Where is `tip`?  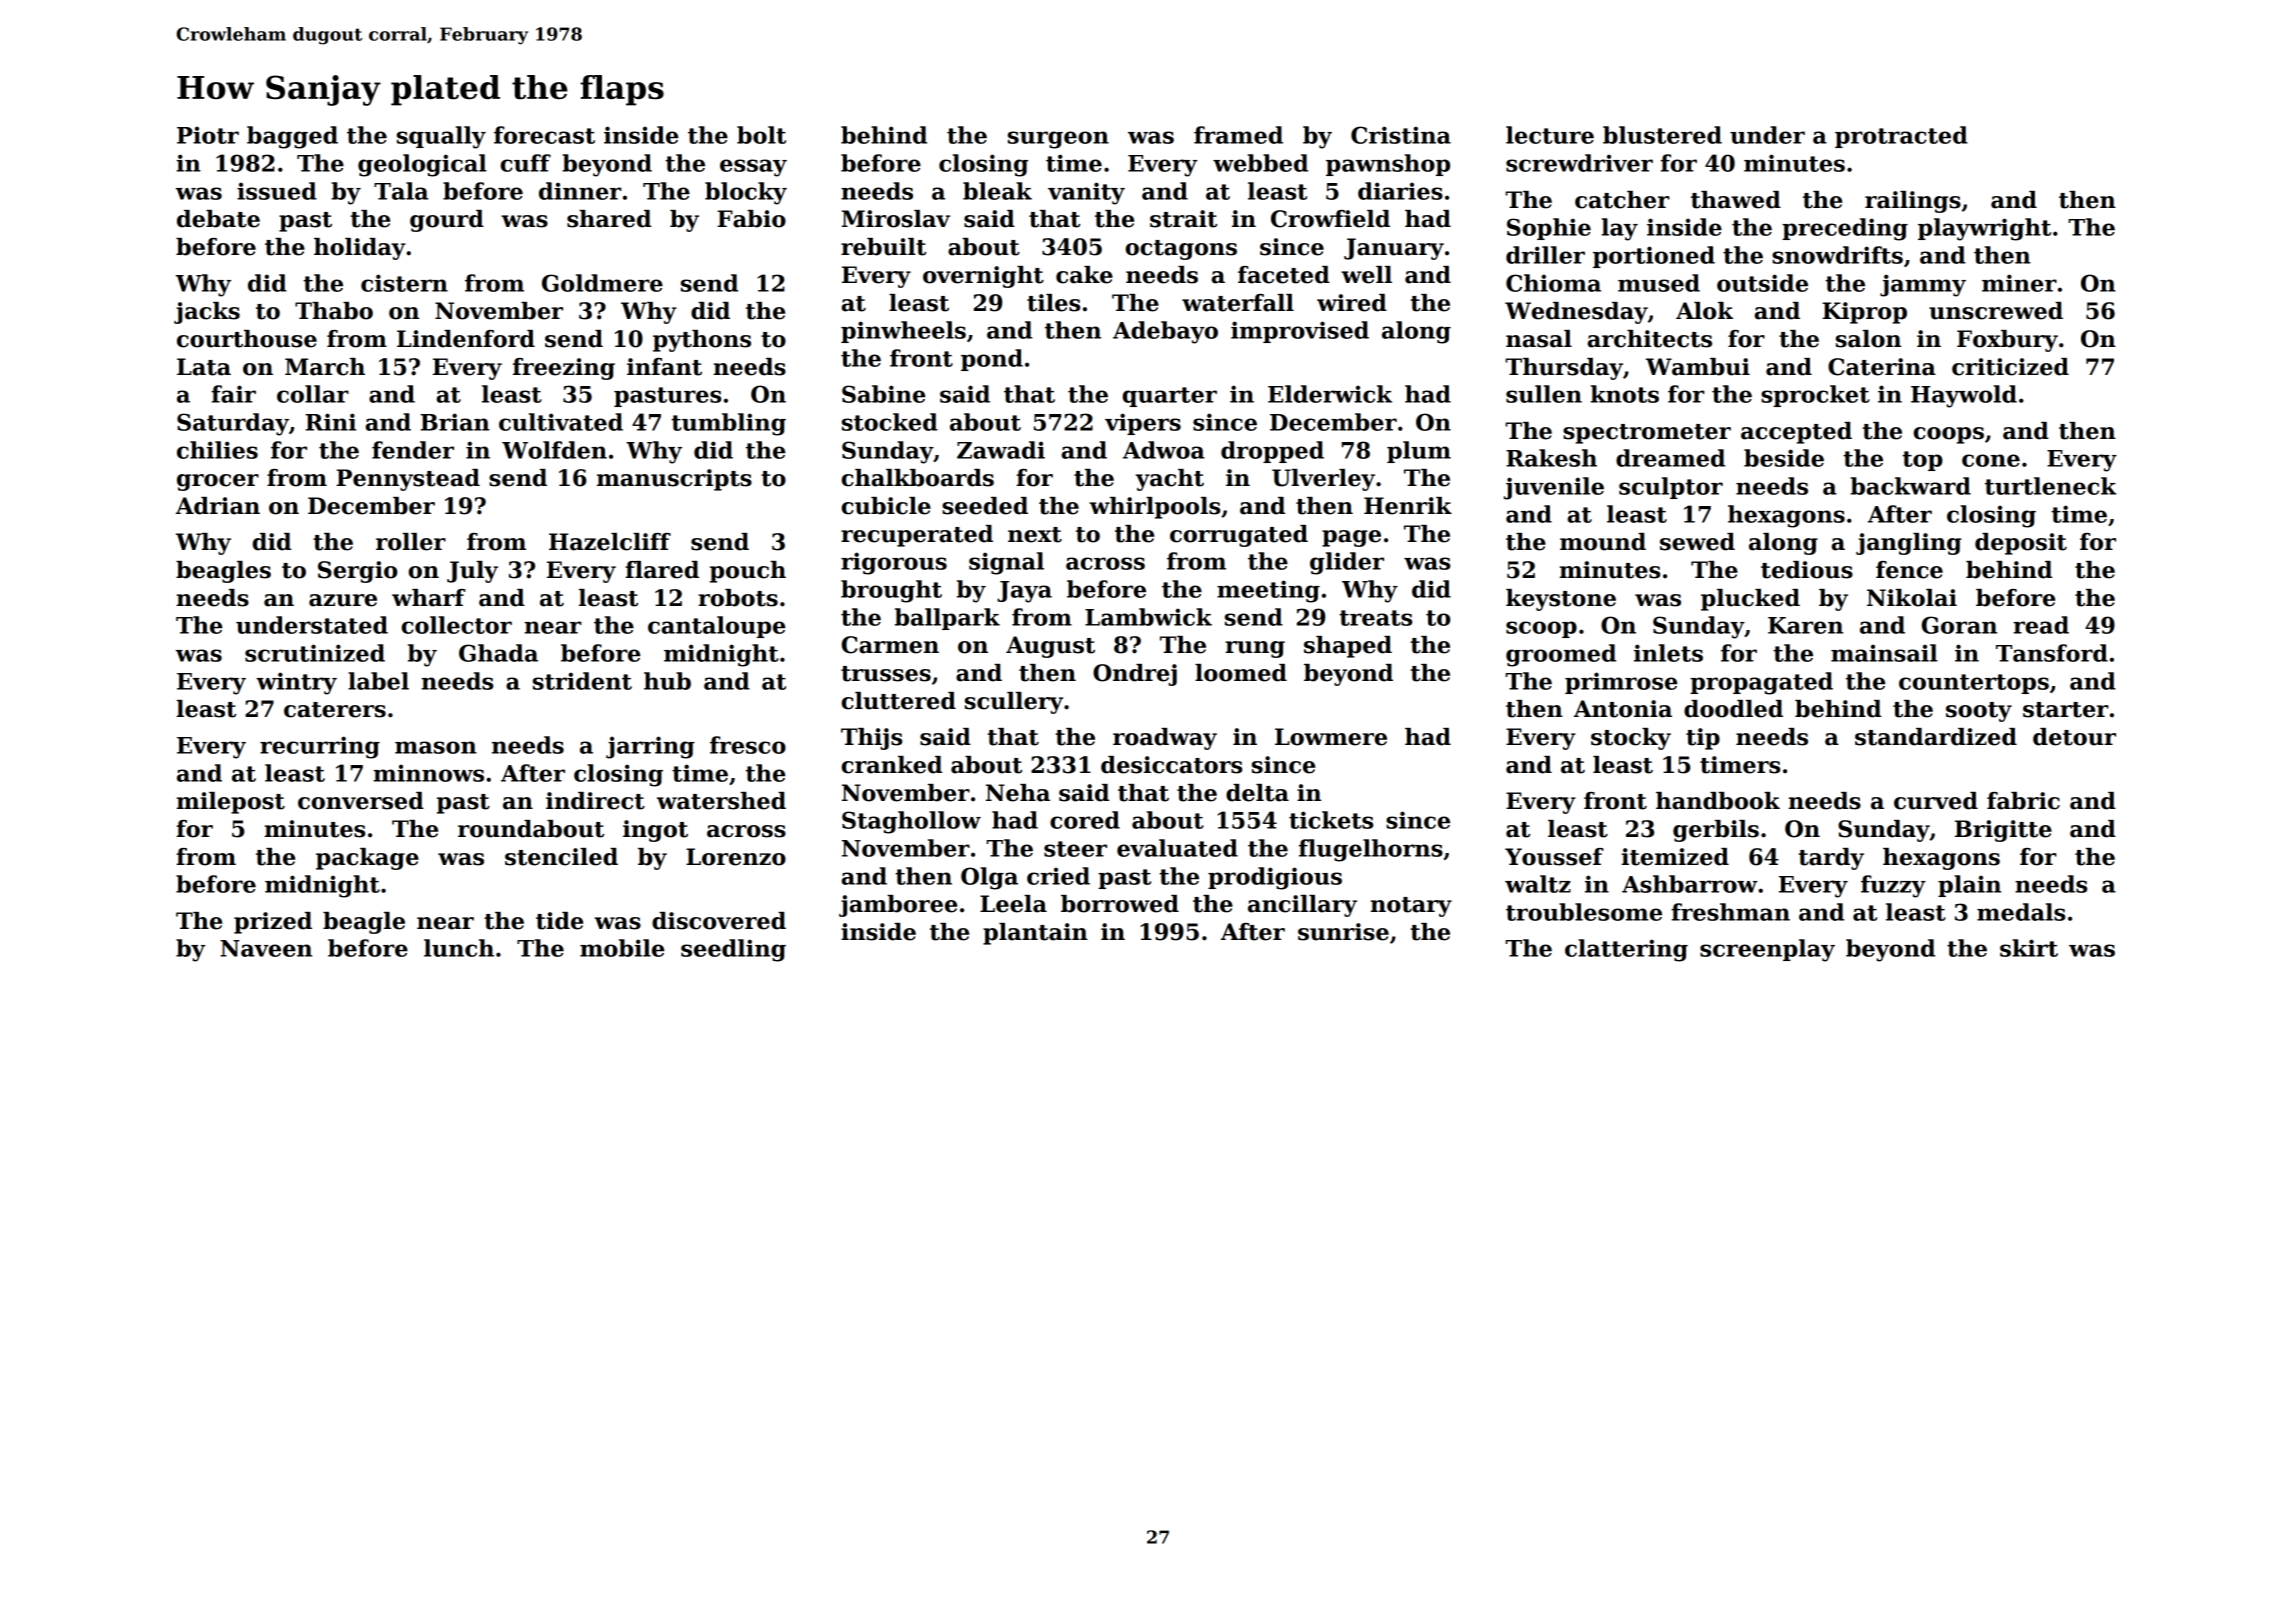 tip is located at coordinates (1703, 739).
